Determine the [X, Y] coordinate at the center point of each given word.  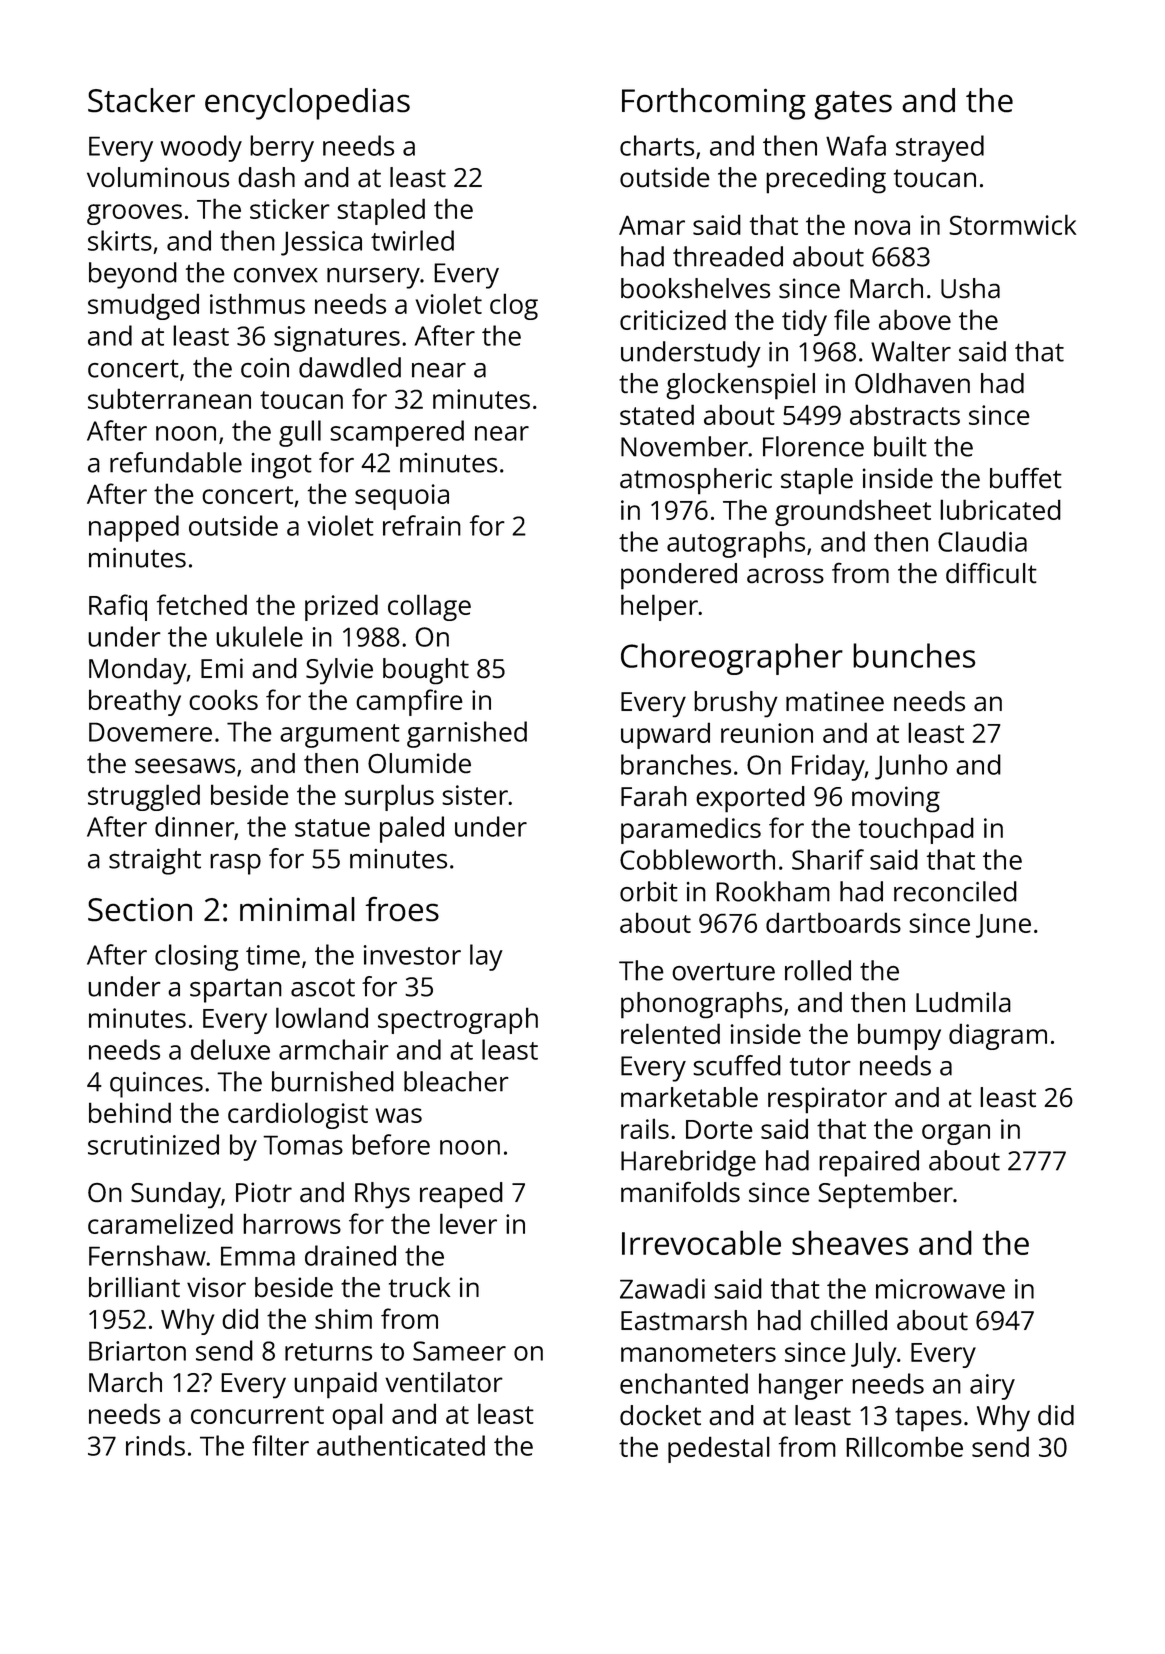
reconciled [955, 891]
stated [657, 414]
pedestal [719, 1449]
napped [134, 528]
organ [956, 1134]
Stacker [141, 100]
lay [486, 957]
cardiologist [298, 1115]
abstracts [905, 414]
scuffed [737, 1065]
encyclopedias [307, 104]
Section [140, 909]
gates [853, 105]
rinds [155, 1445]
